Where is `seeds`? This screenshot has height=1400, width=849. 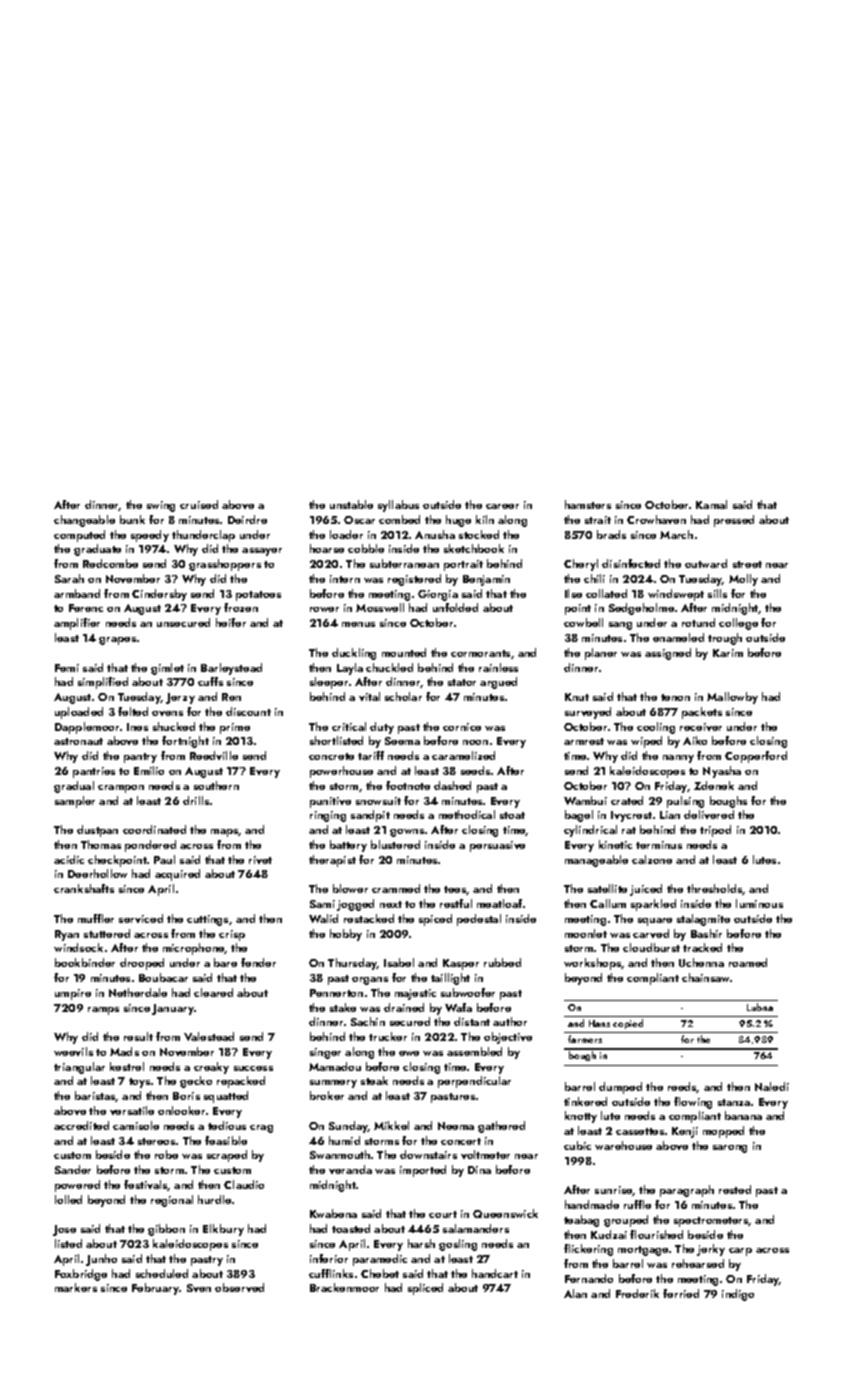 seeds is located at coordinates (475, 770).
